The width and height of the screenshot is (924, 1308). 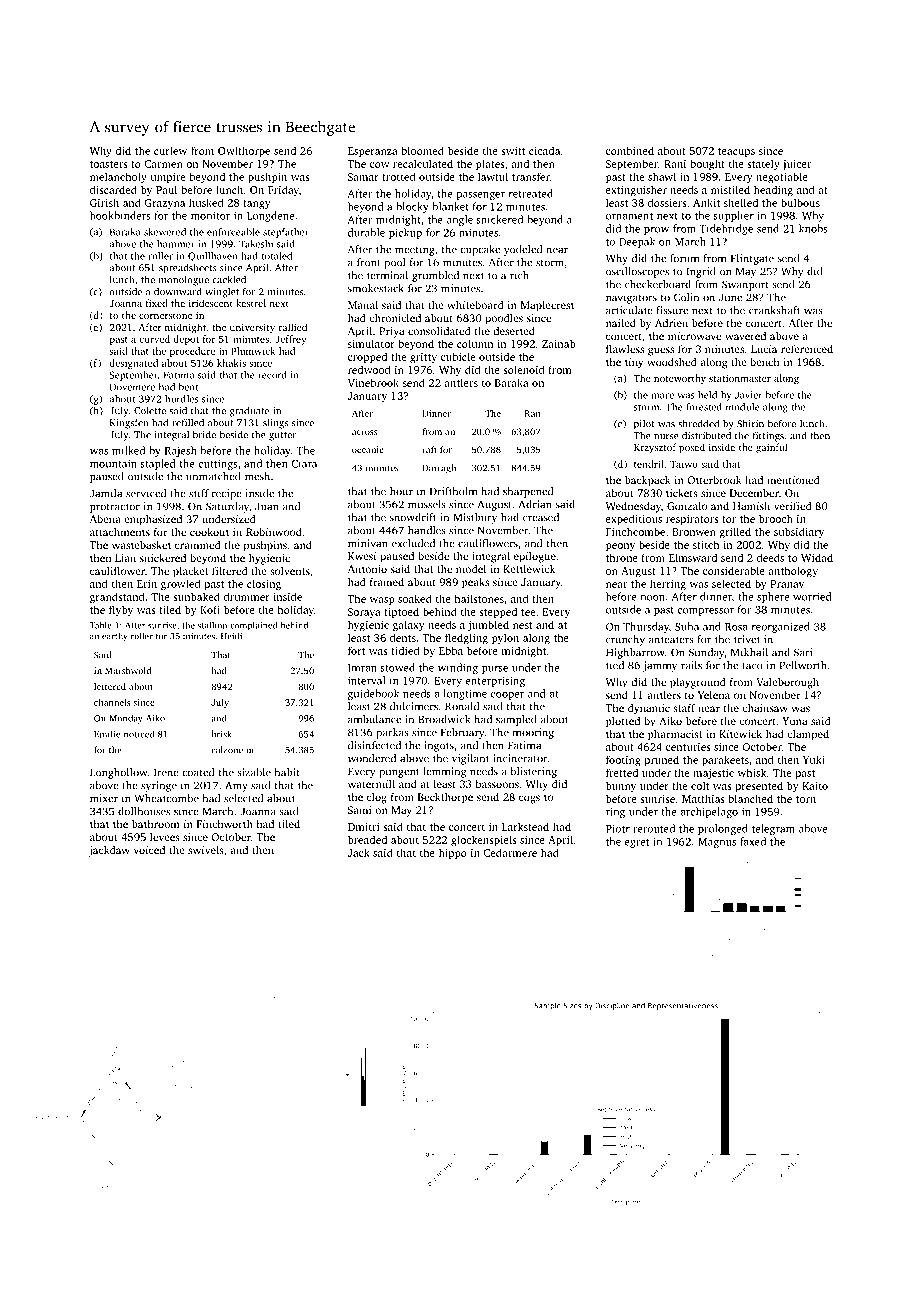 I want to click on Ciara, so click(x=304, y=464).
